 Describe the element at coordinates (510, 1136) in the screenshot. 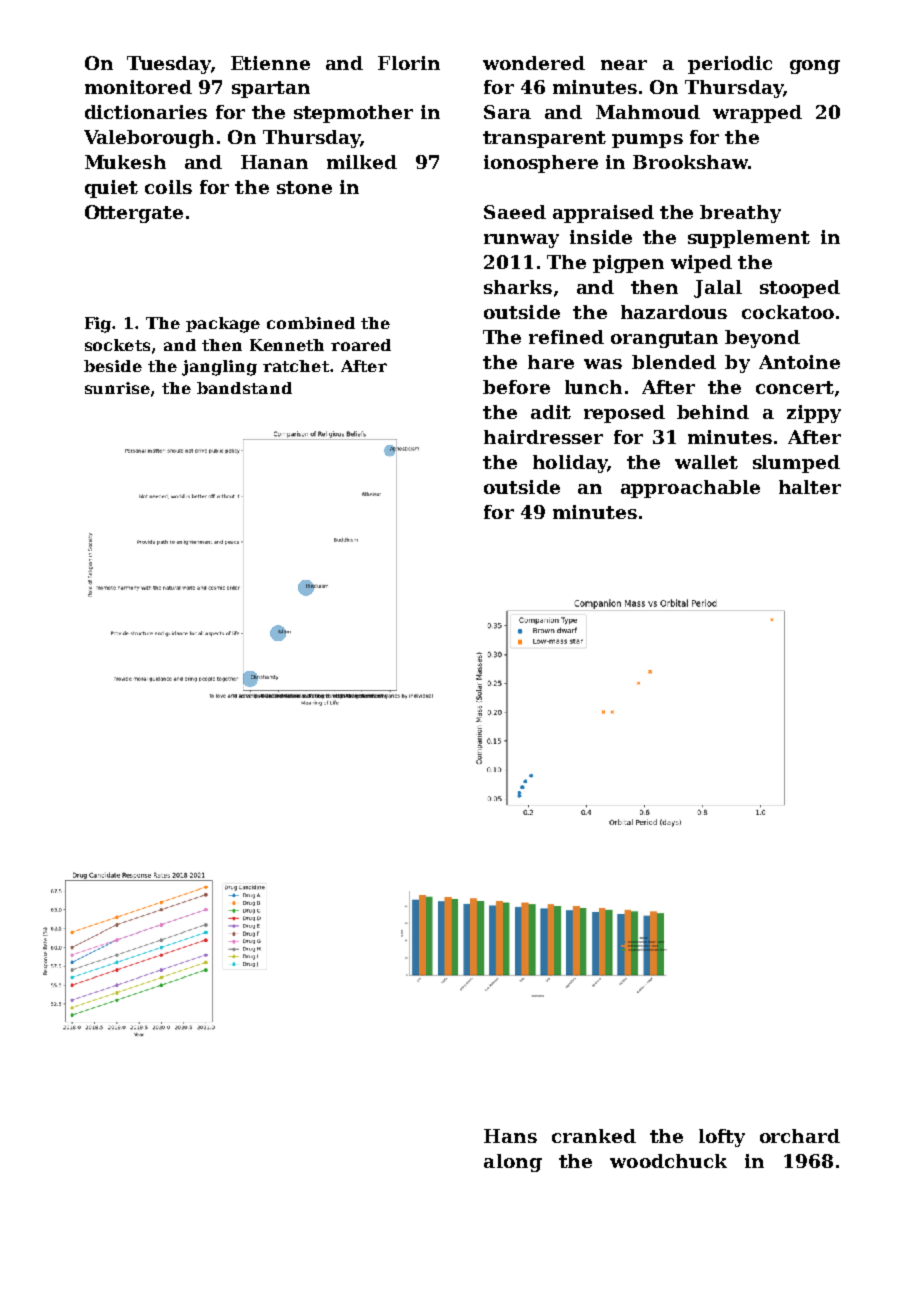

I see `Hans` at that location.
